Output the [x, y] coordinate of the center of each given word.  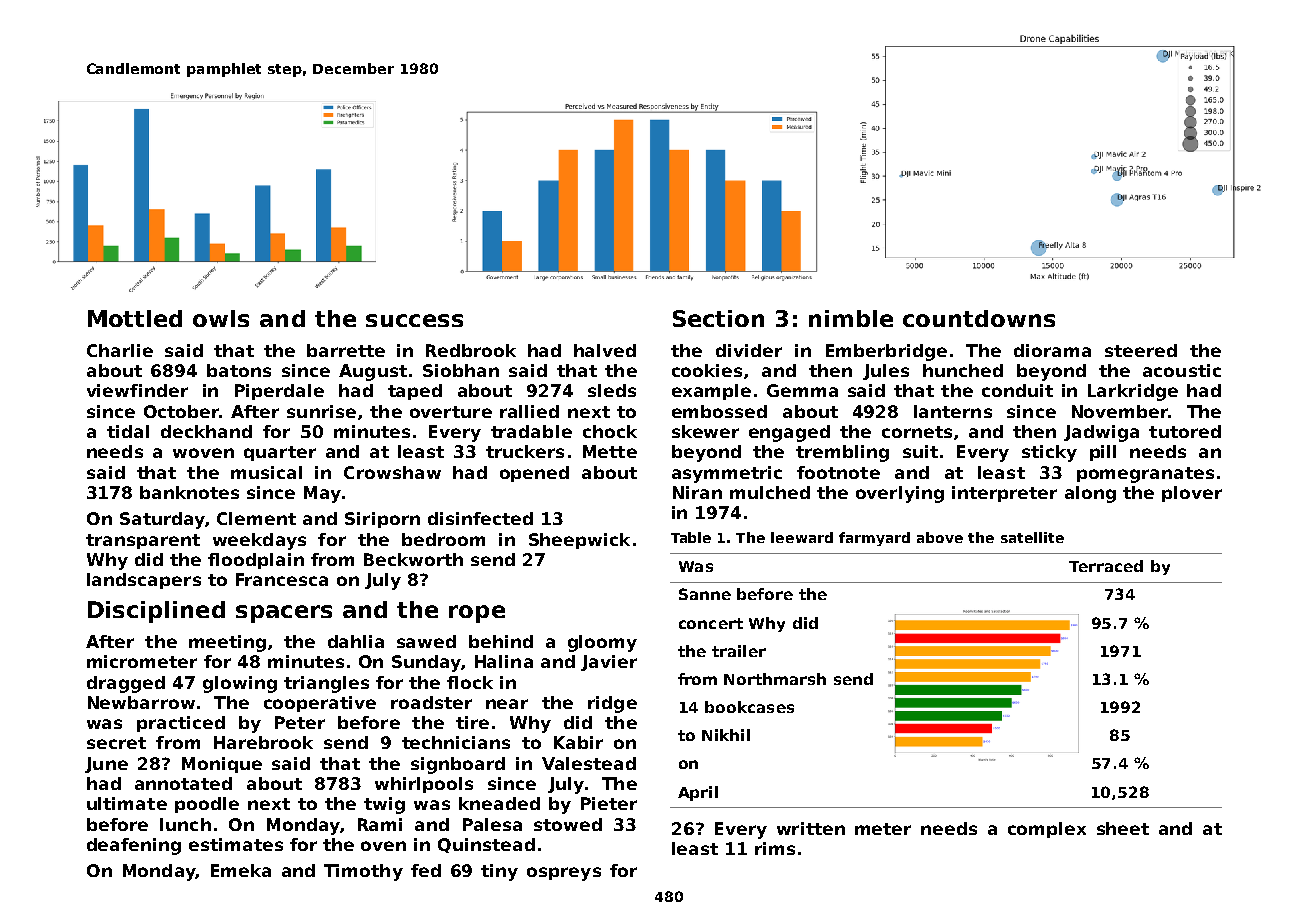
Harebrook [263, 742]
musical [266, 472]
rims [775, 848]
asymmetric [727, 474]
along [1090, 494]
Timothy [363, 872]
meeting [227, 643]
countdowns [979, 318]
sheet [1123, 828]
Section [718, 318]
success [414, 320]
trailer [739, 651]
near [507, 704]
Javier [609, 663]
